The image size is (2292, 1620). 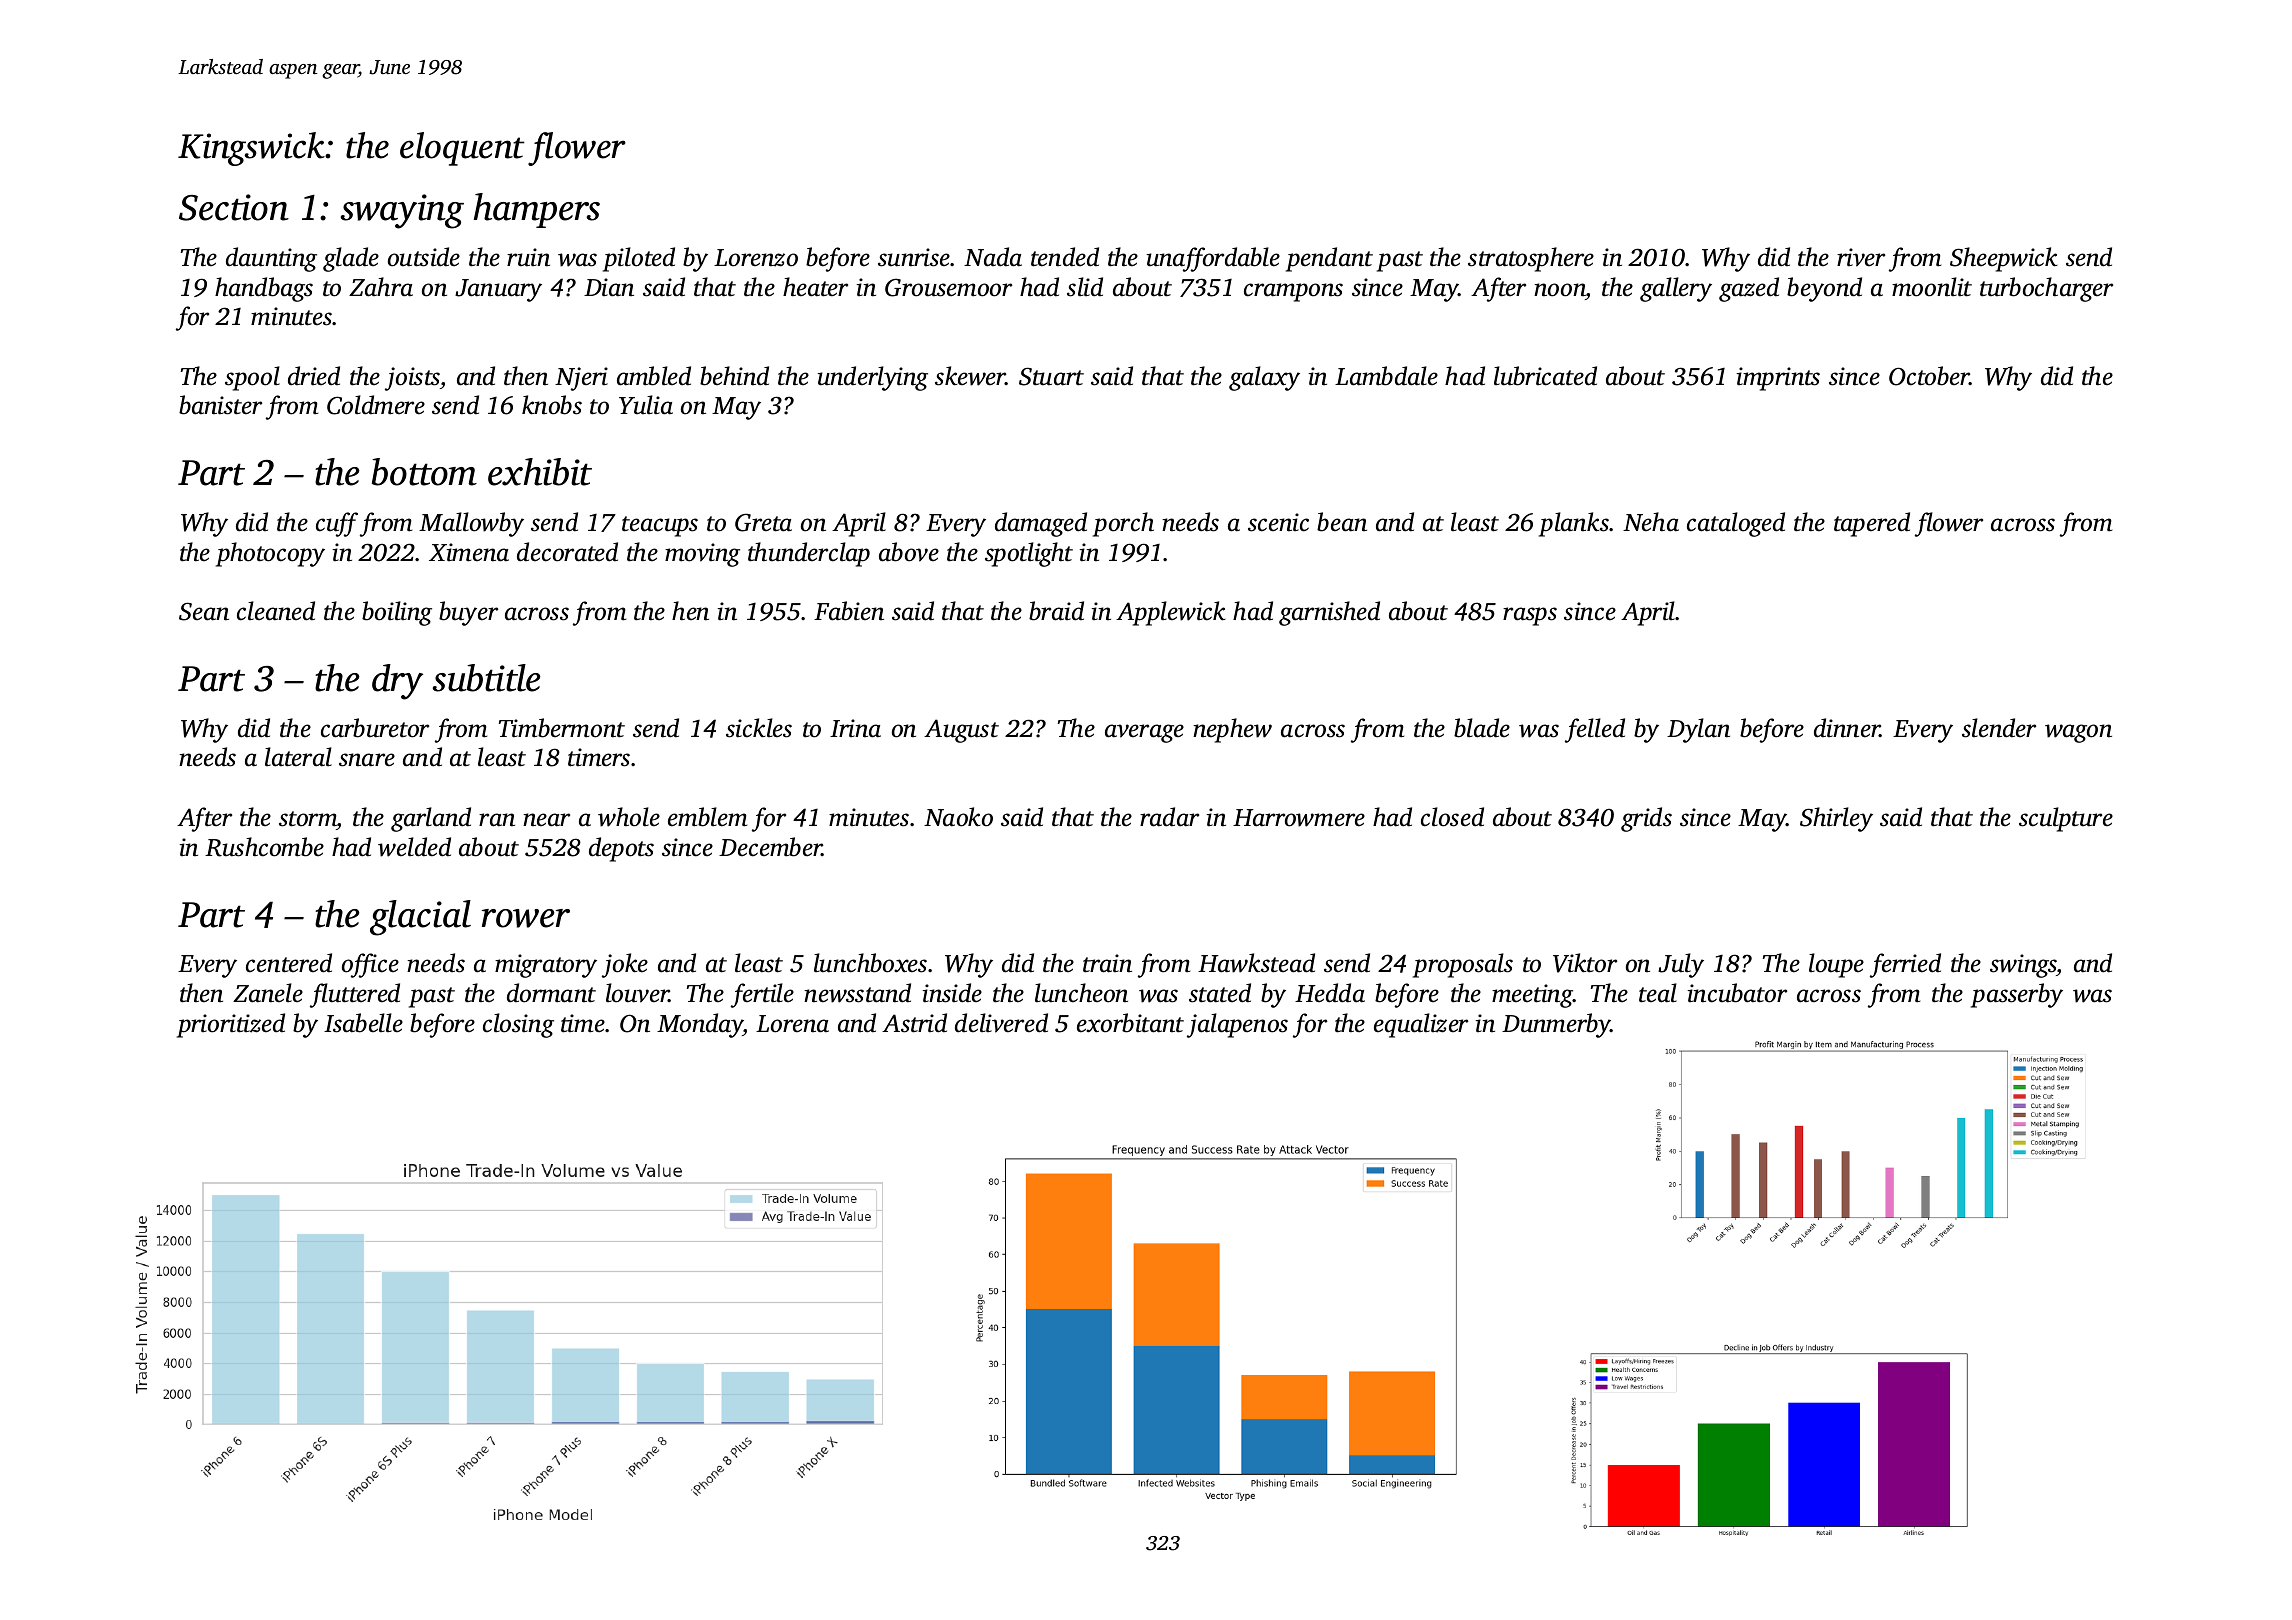 I want to click on imprints, so click(x=1778, y=379).
